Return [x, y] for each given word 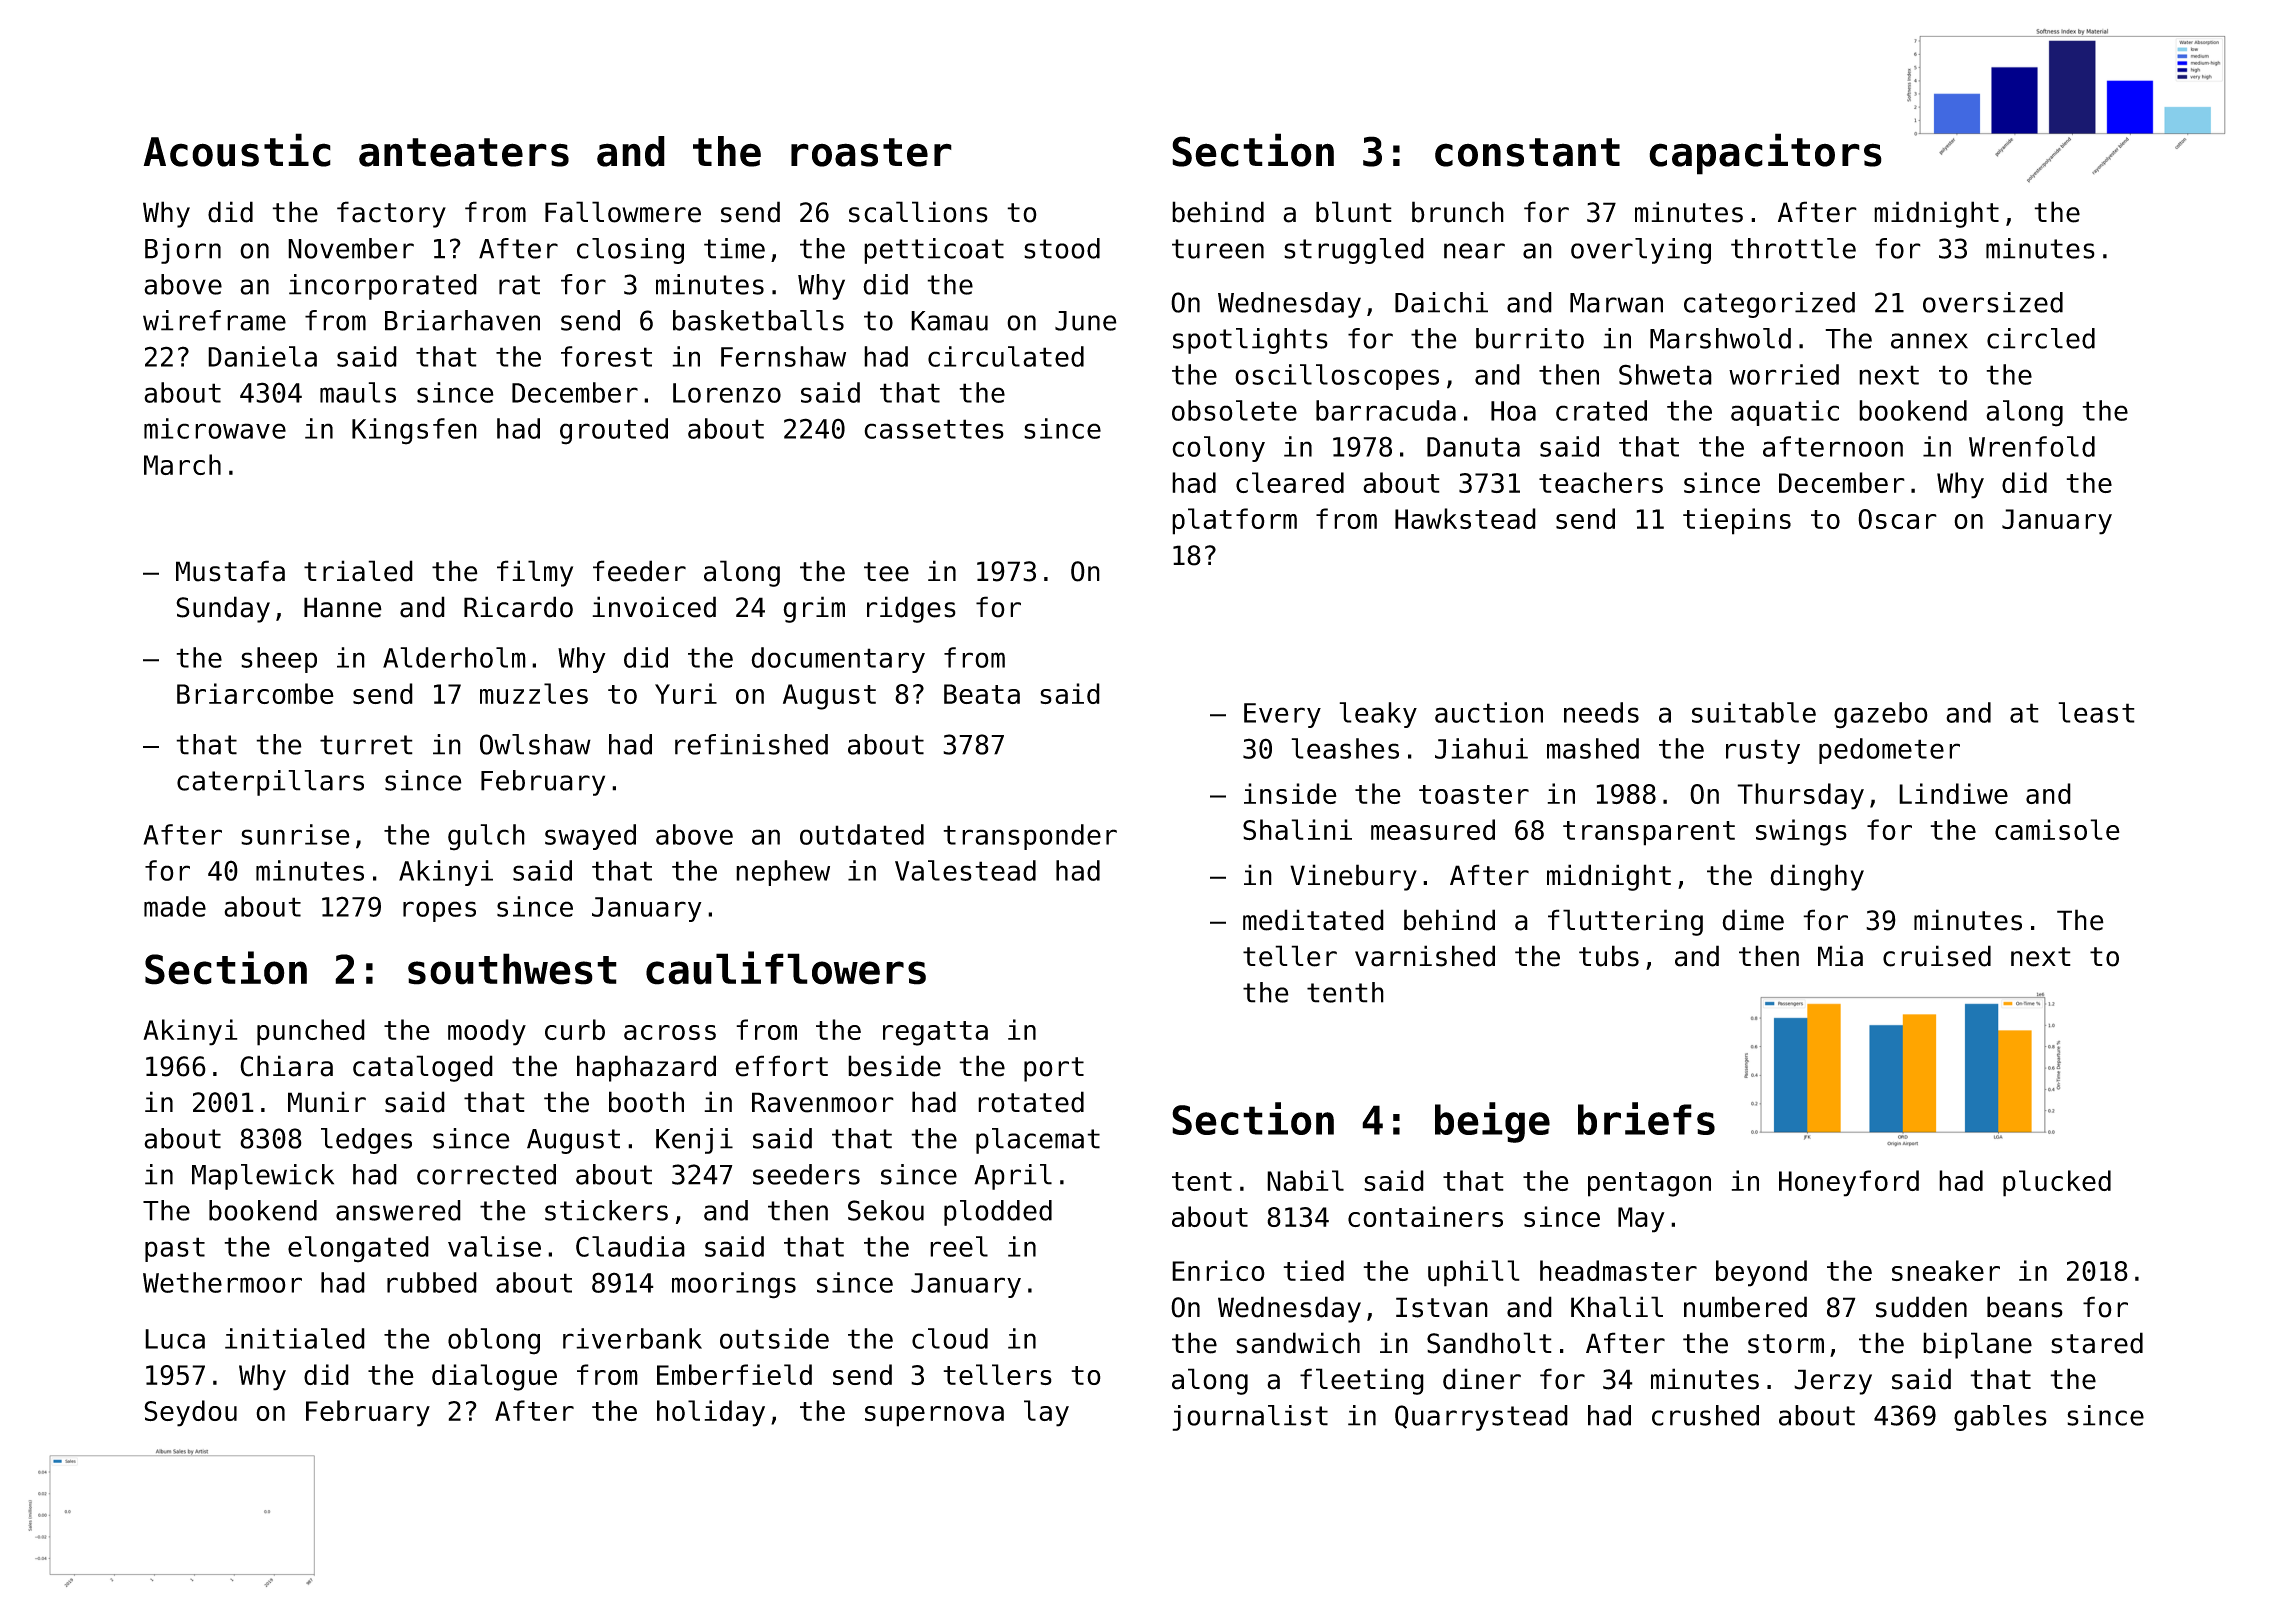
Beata [982, 694]
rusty [1763, 751]
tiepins [1737, 521]
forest [606, 356]
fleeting [1362, 1381]
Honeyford [1849, 1183]
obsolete [1234, 410]
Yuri [686, 693]
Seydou [190, 1413]
